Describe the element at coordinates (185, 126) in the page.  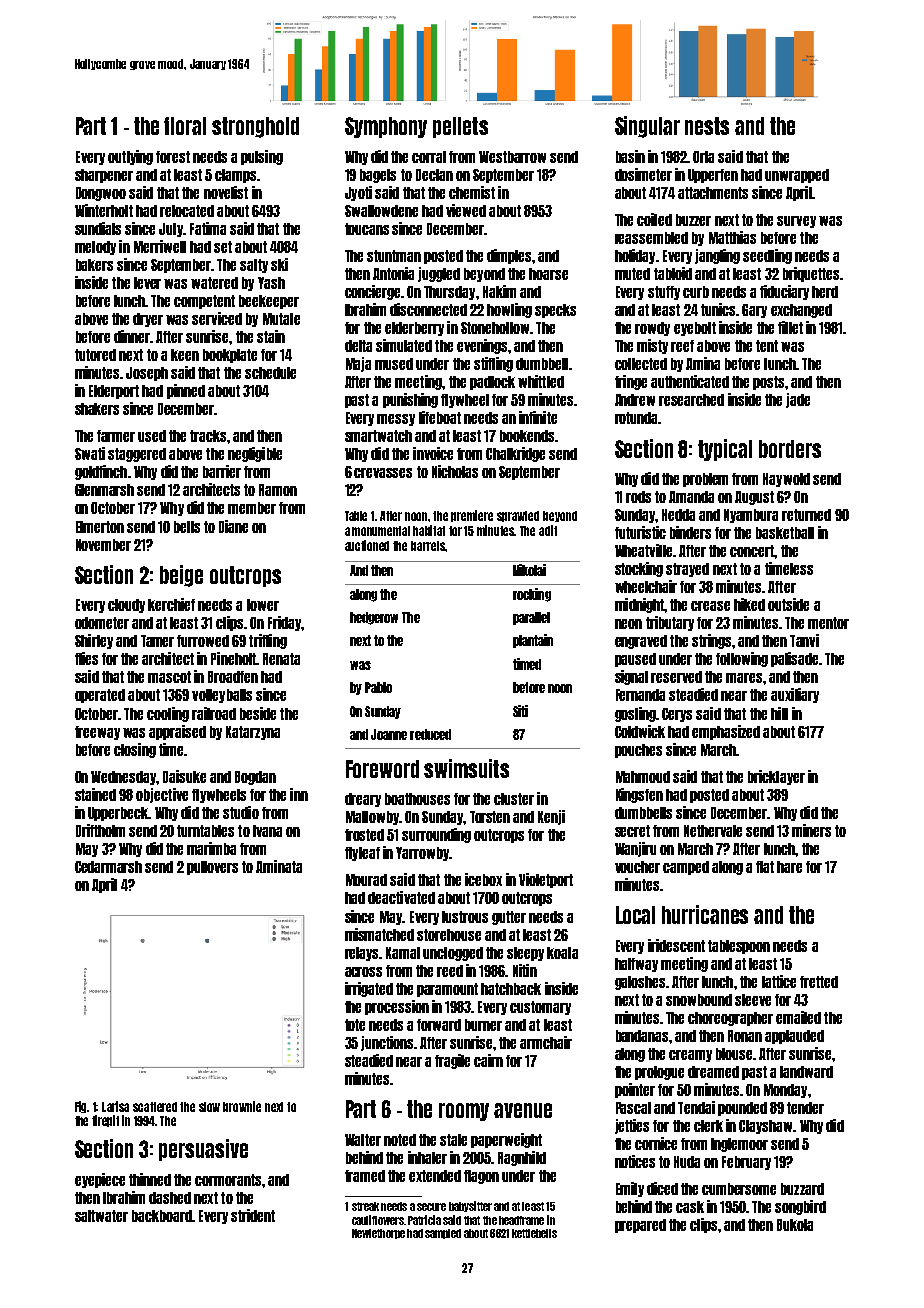
I see `floral` at that location.
